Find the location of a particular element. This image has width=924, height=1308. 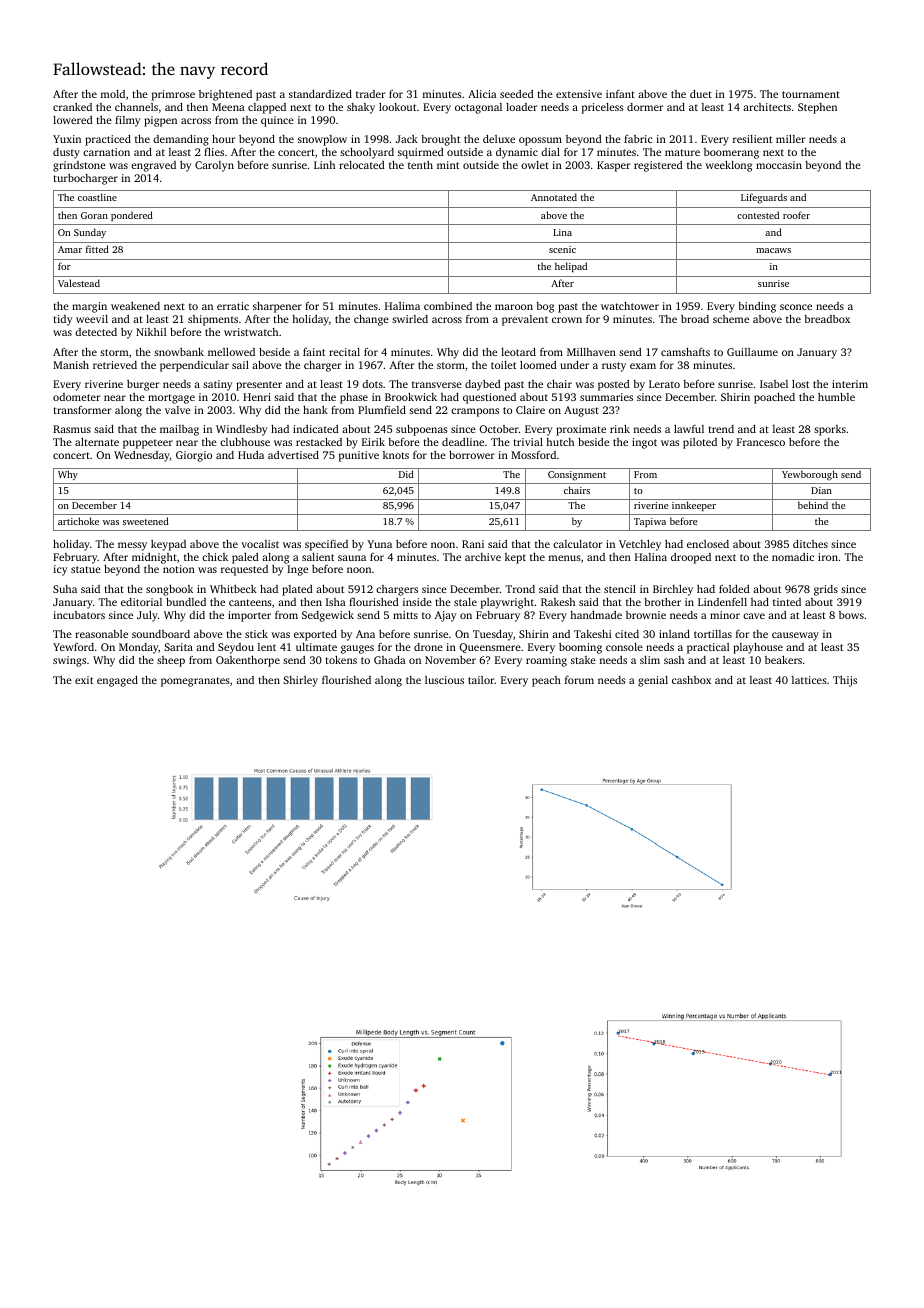

luscious is located at coordinates (444, 680).
